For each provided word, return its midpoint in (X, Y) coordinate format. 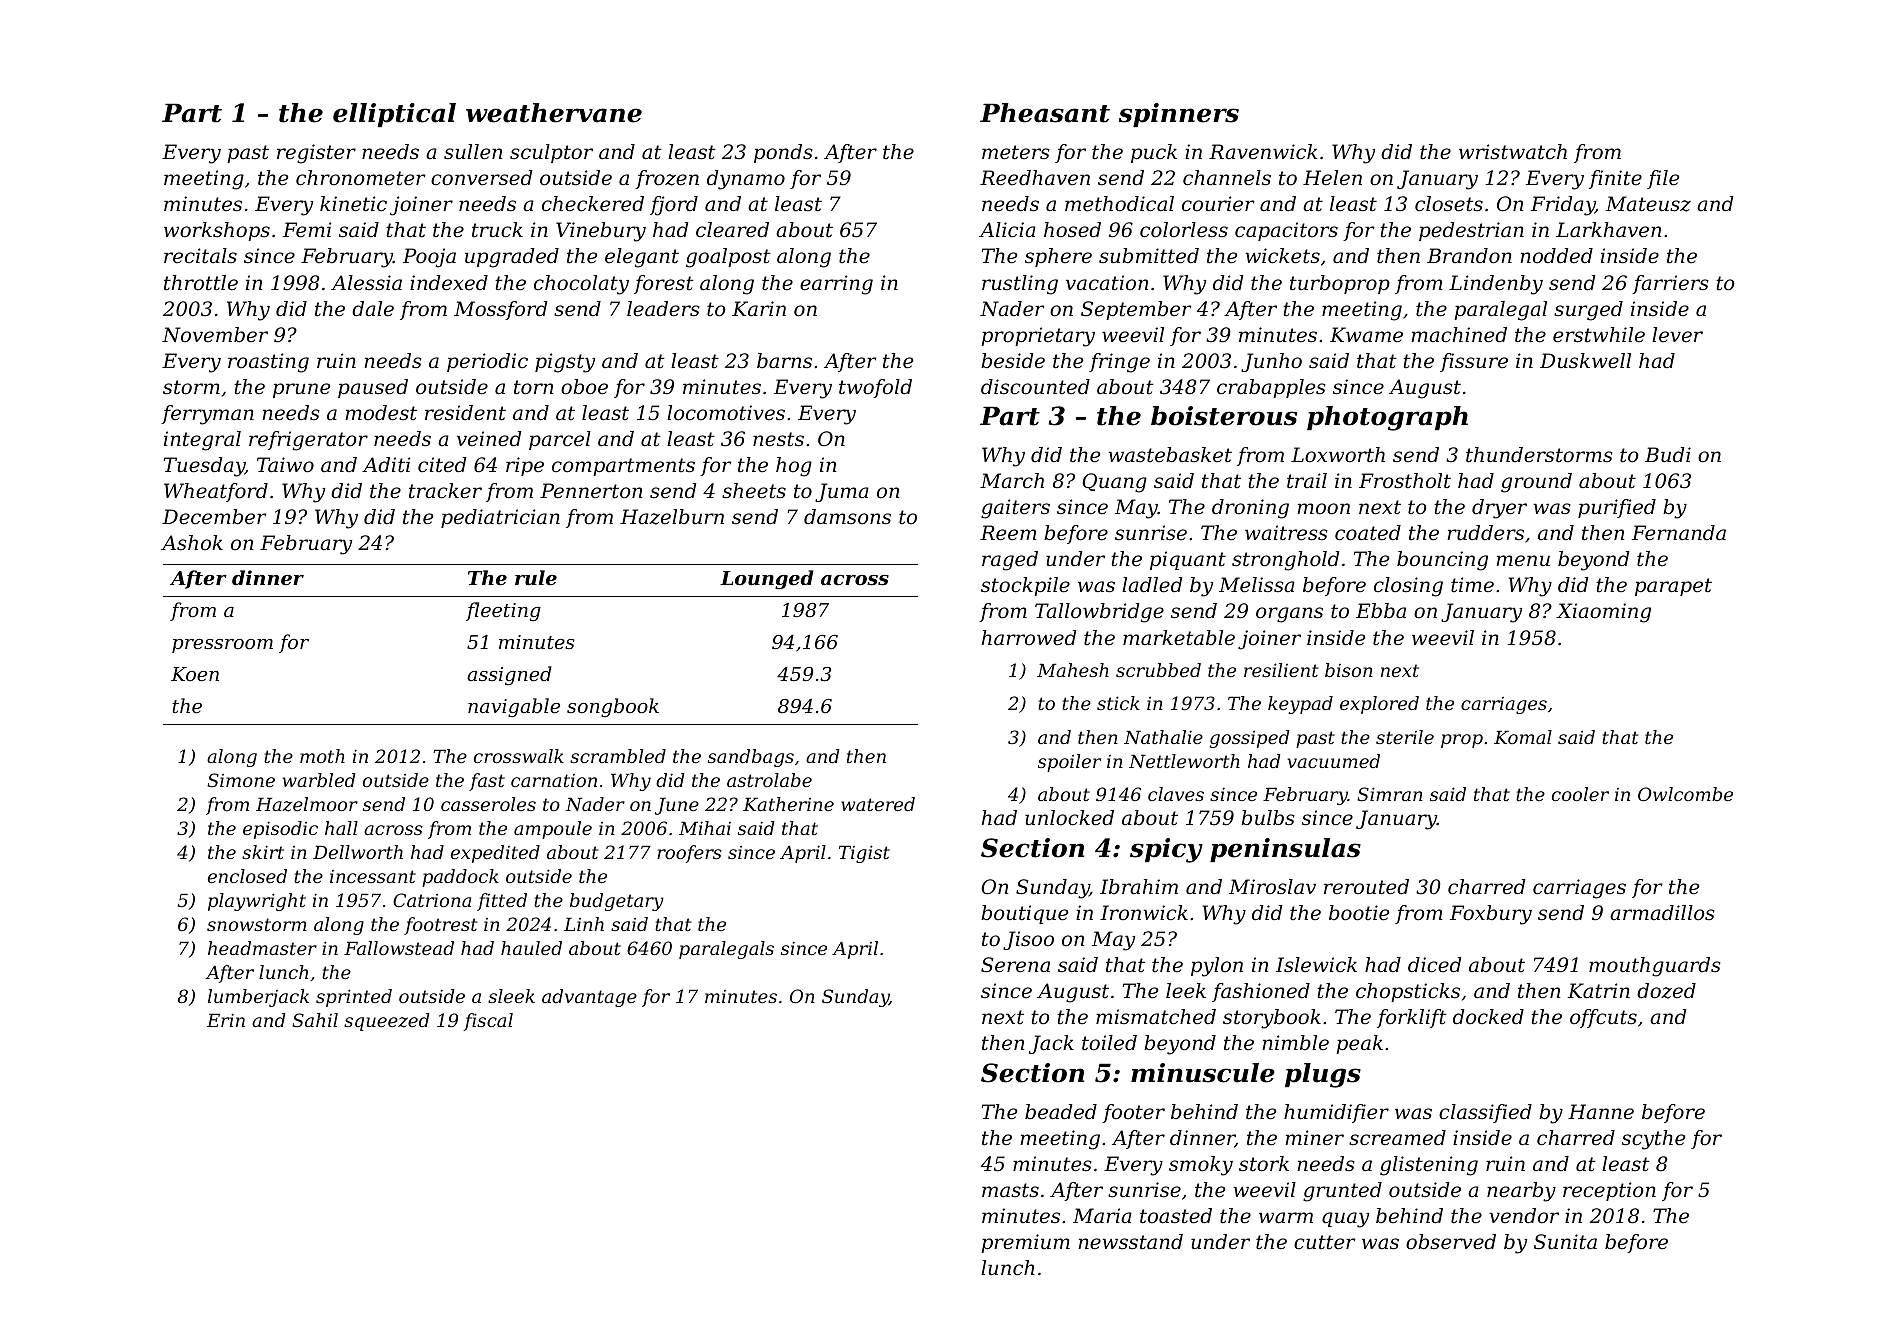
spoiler (1069, 763)
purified (1617, 508)
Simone (241, 780)
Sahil (315, 1020)
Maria (1102, 1216)
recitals (200, 256)
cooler (1580, 794)
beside (1013, 361)
